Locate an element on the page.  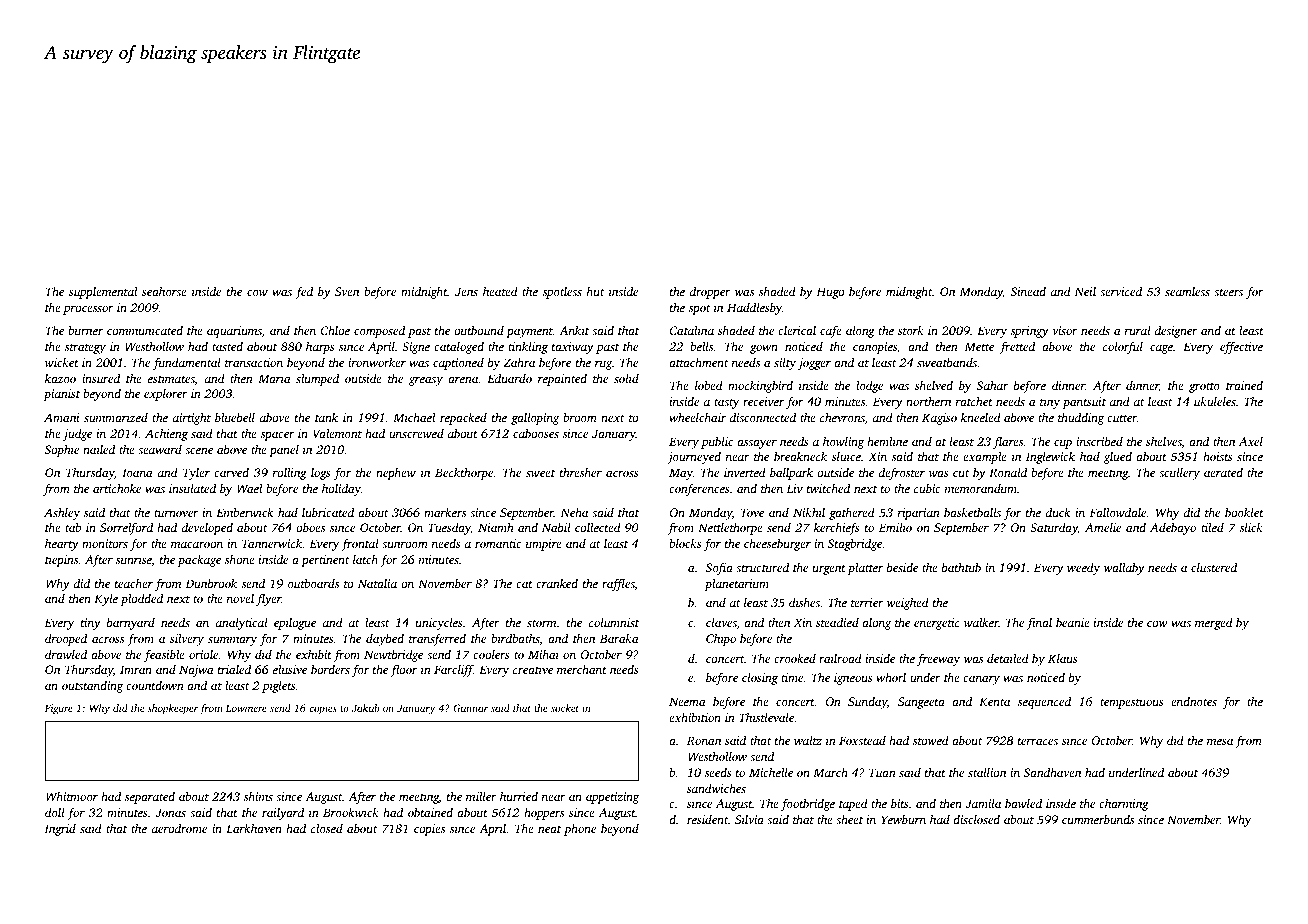
Sophie is located at coordinates (62, 451).
